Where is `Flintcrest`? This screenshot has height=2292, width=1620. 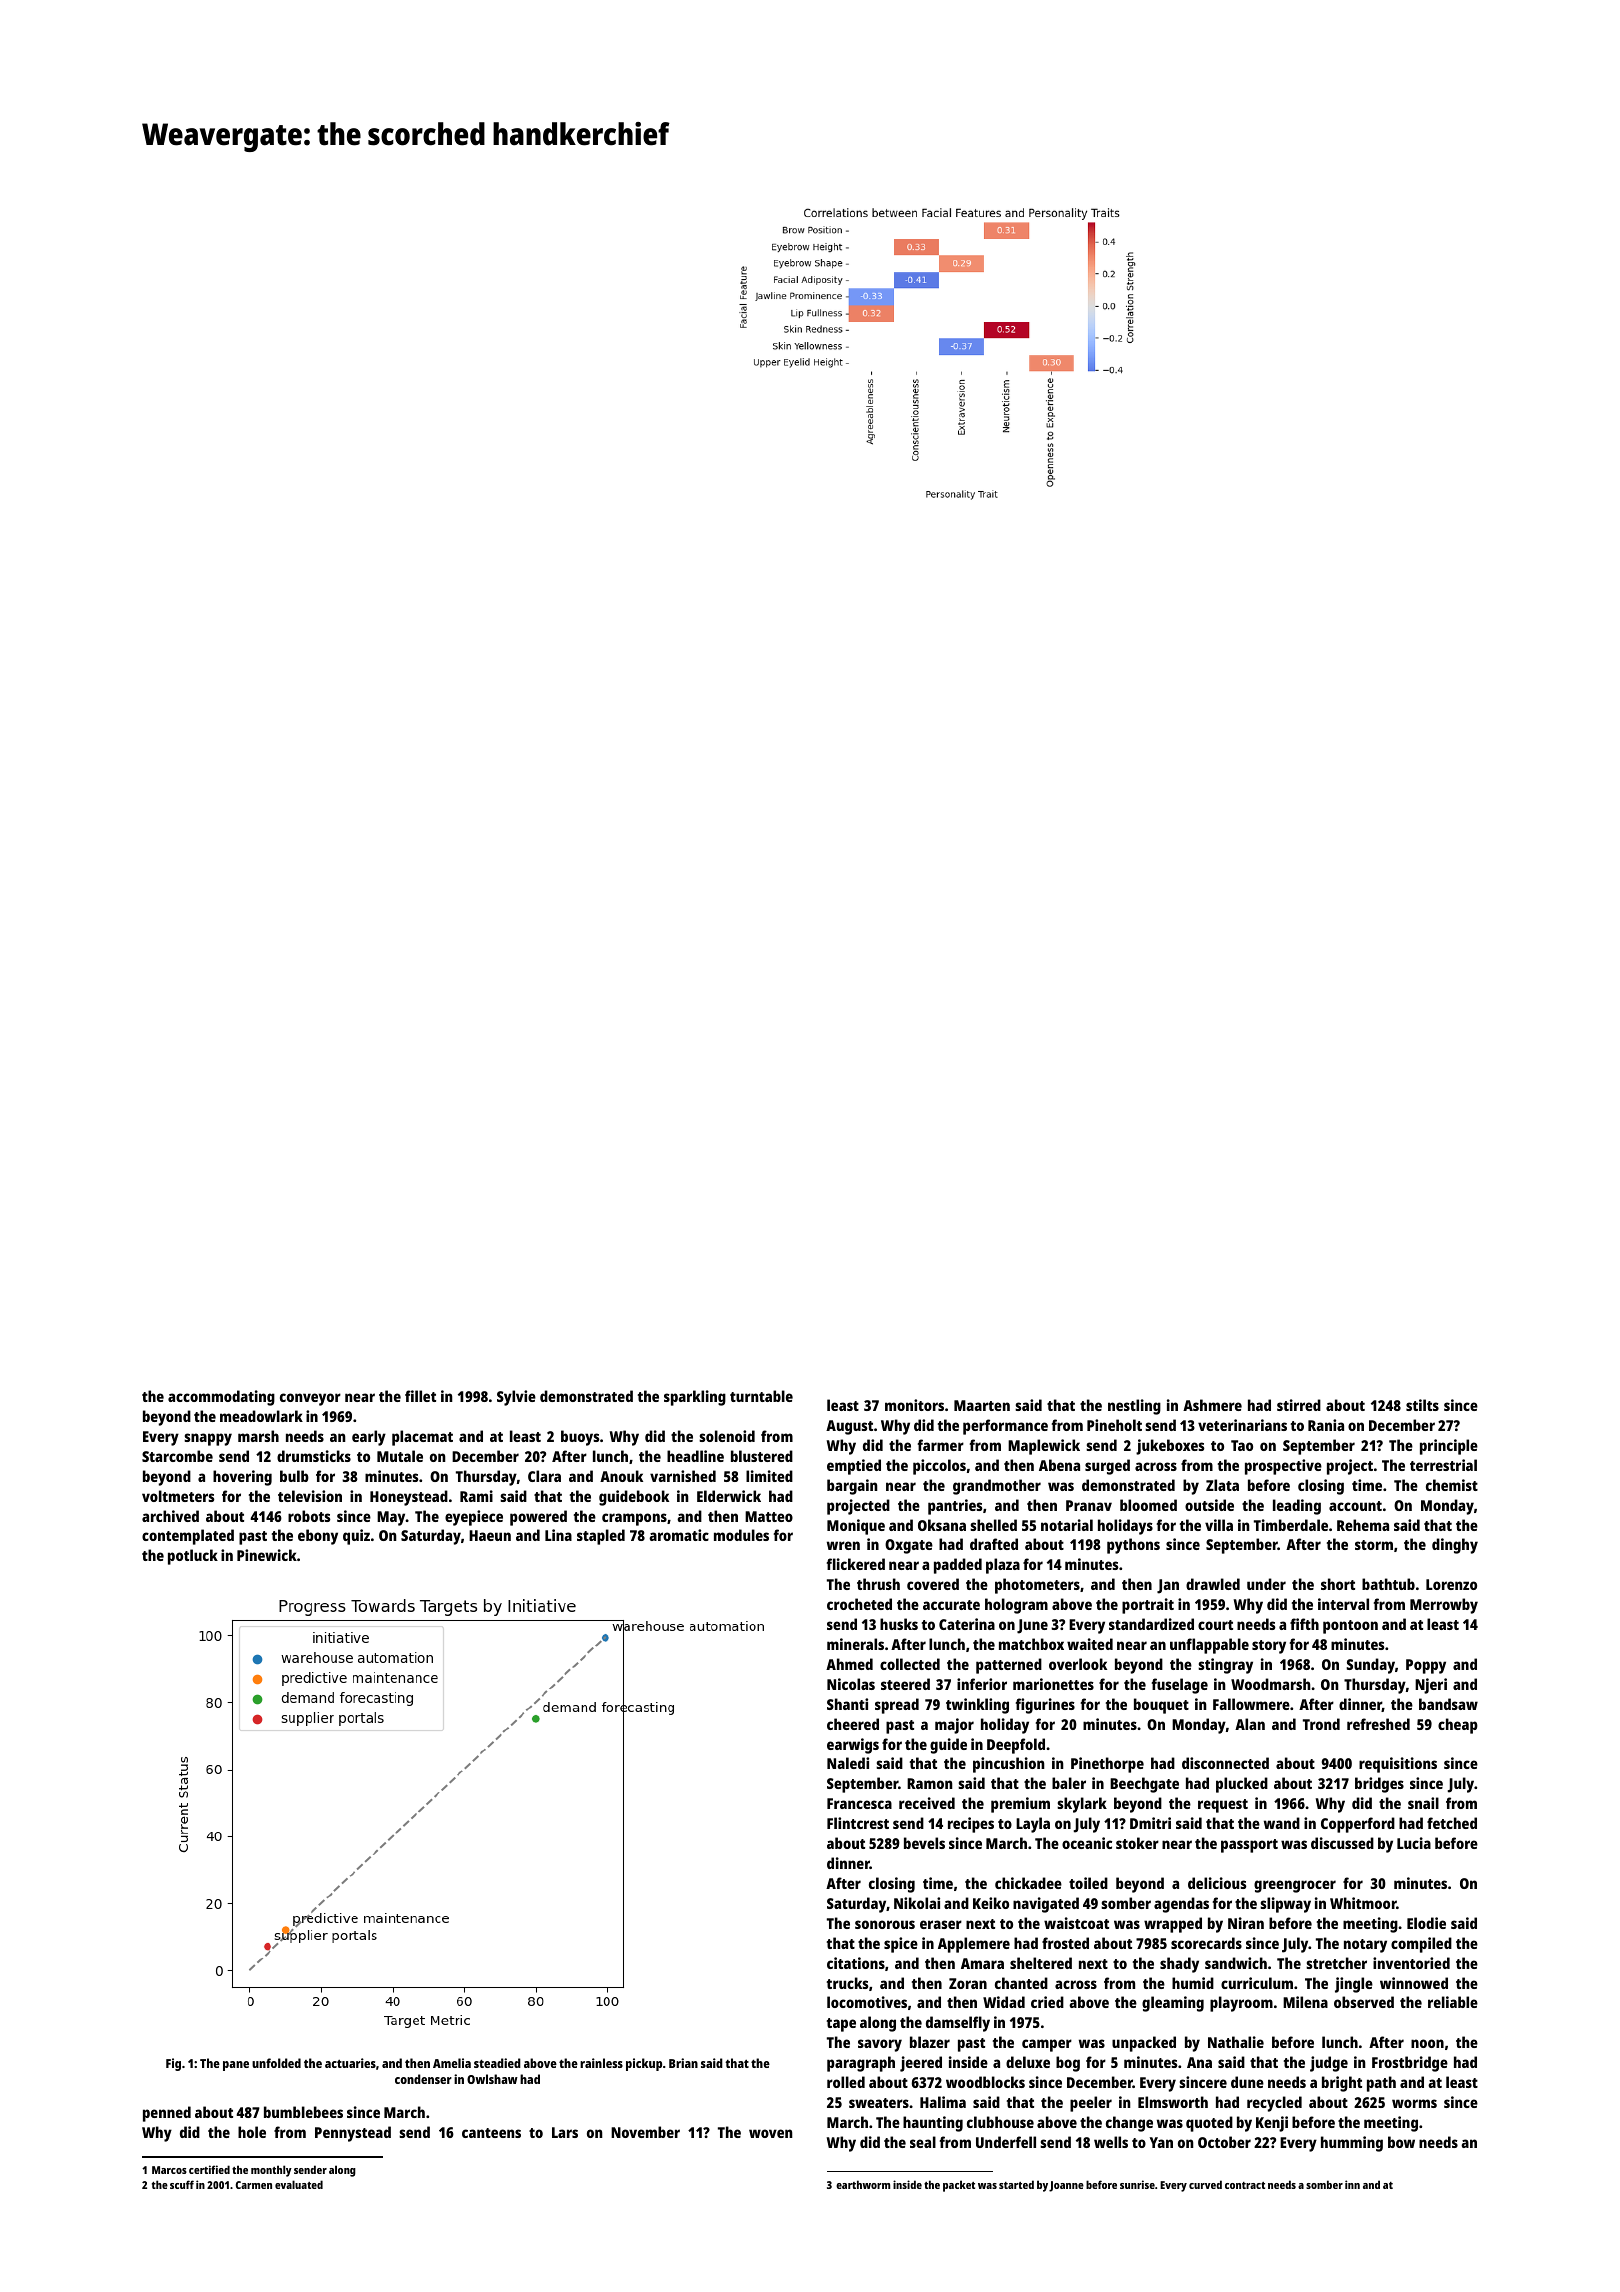 Flintcrest is located at coordinates (858, 1823).
